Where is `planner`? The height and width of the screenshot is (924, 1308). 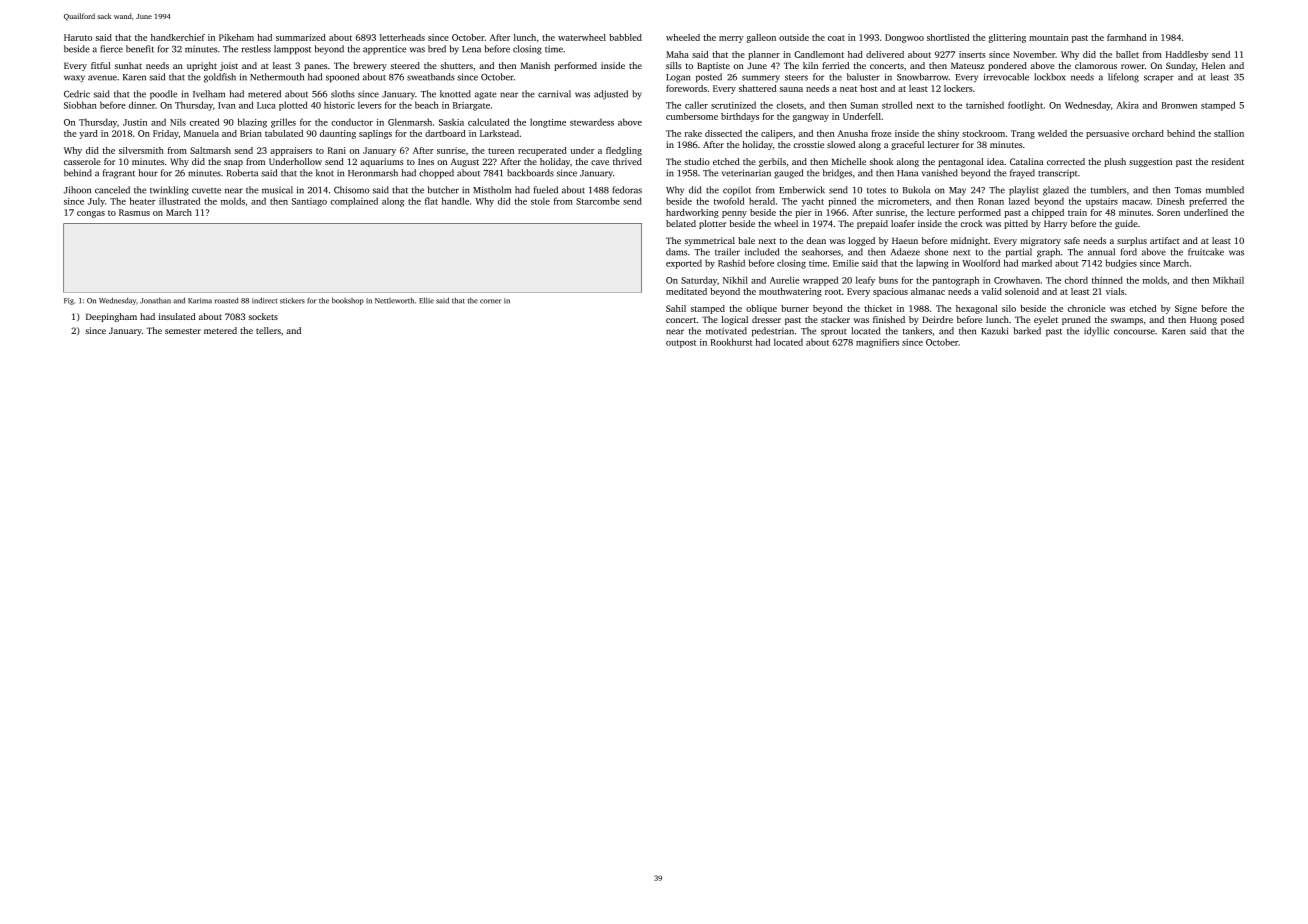 planner is located at coordinates (764, 55).
